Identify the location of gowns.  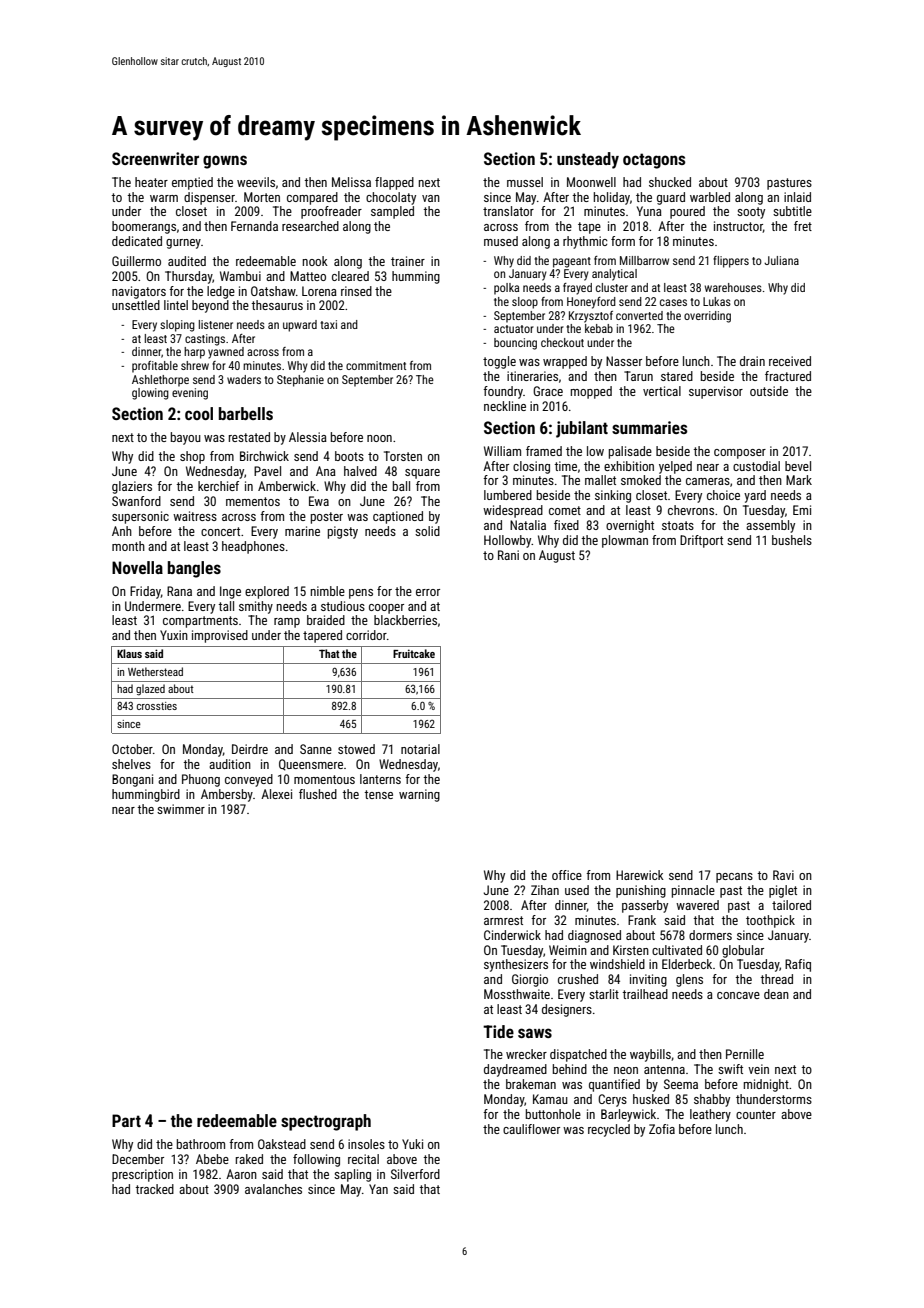
(225, 162).
